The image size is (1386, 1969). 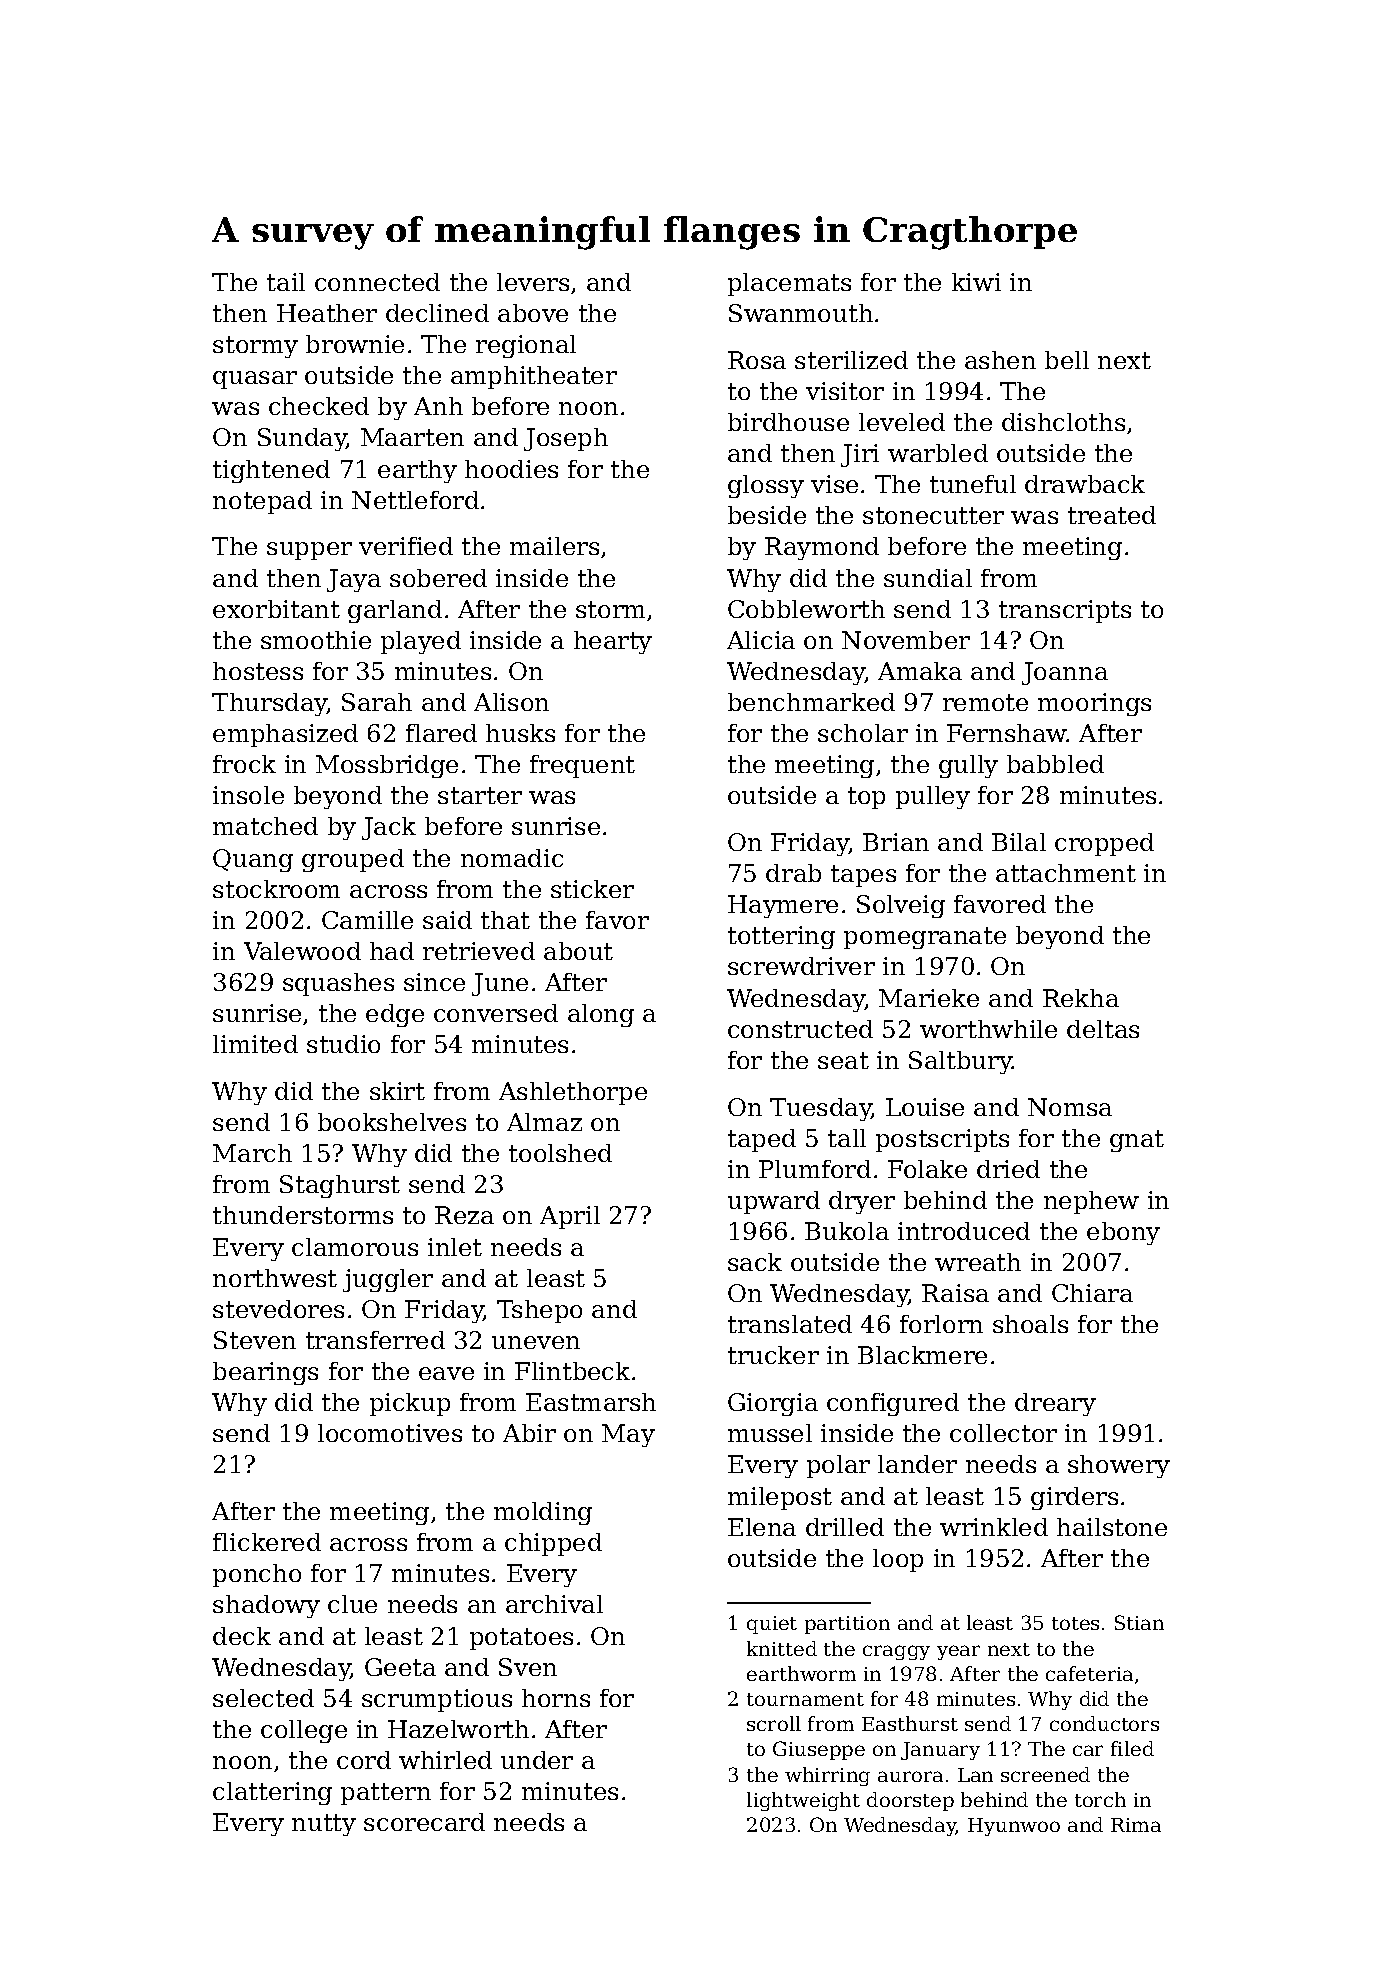 I want to click on quasar, so click(x=255, y=380).
